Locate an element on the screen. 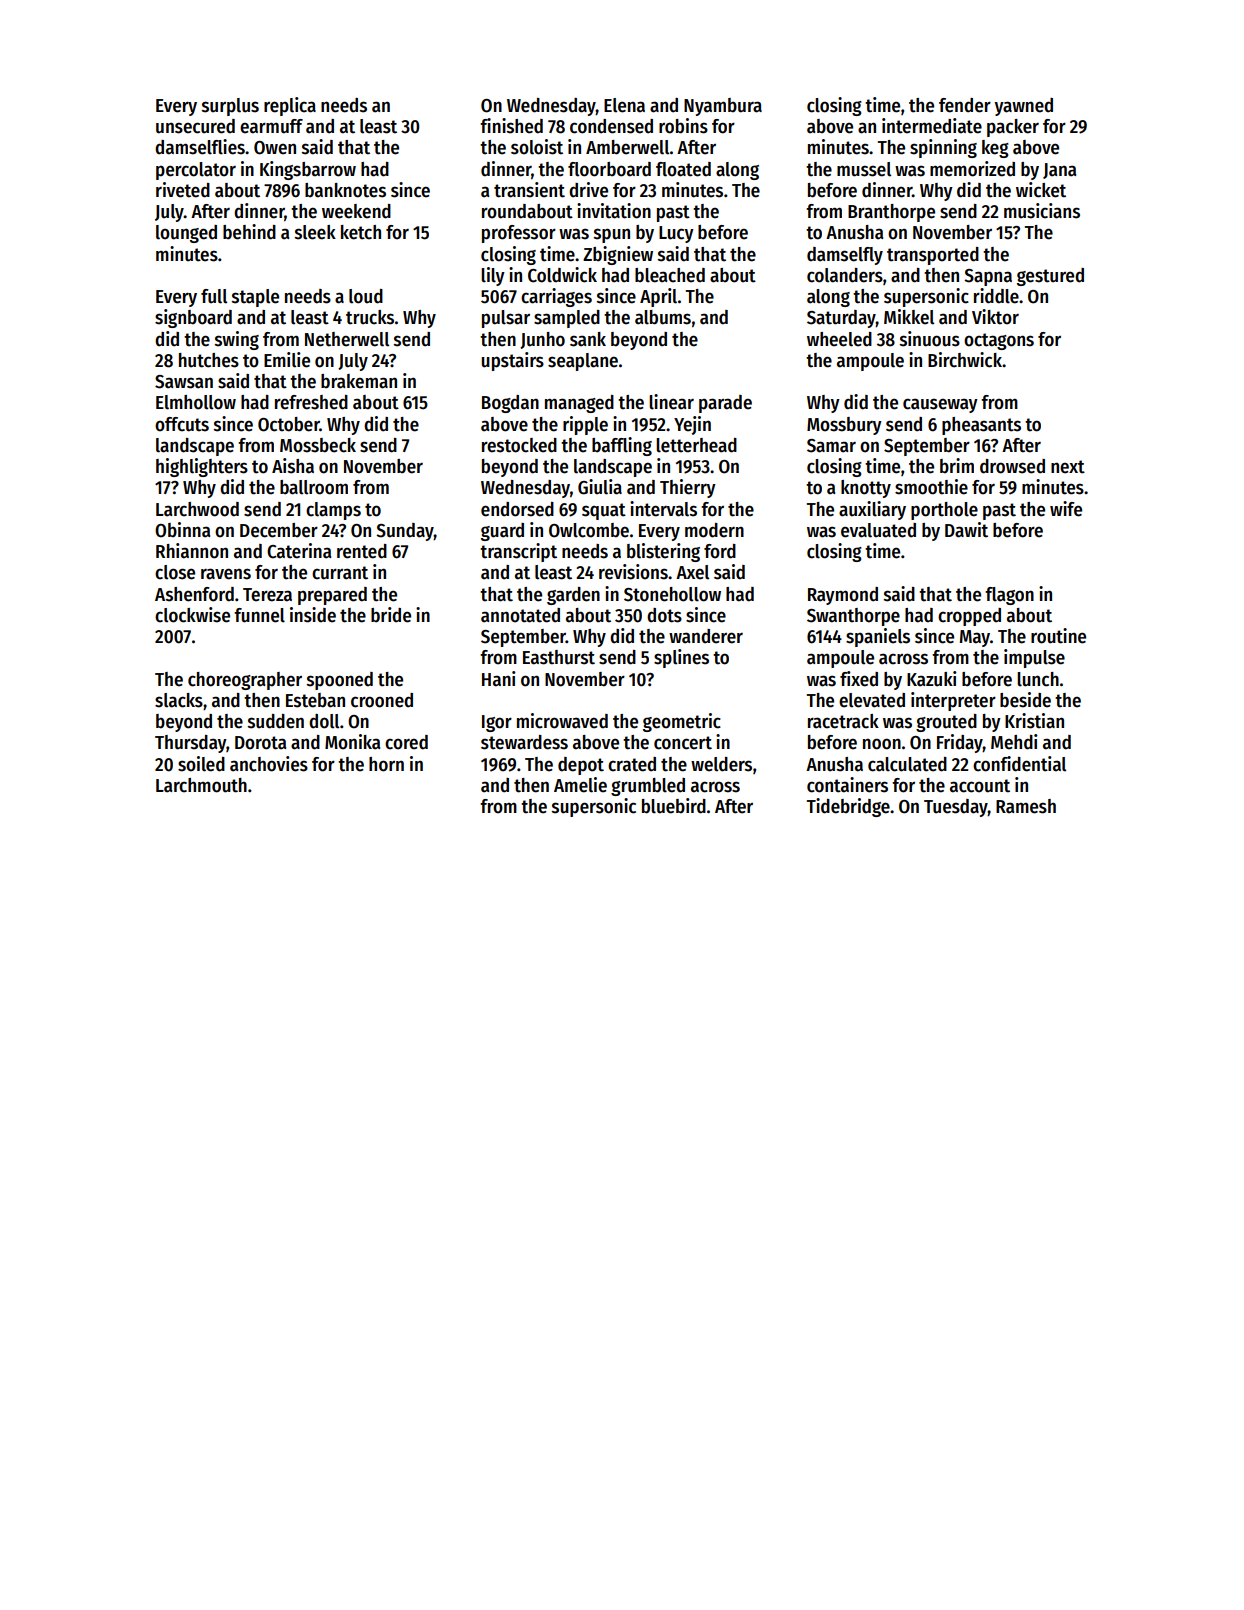 The width and height of the screenshot is (1244, 1610). blistering is located at coordinates (663, 552).
